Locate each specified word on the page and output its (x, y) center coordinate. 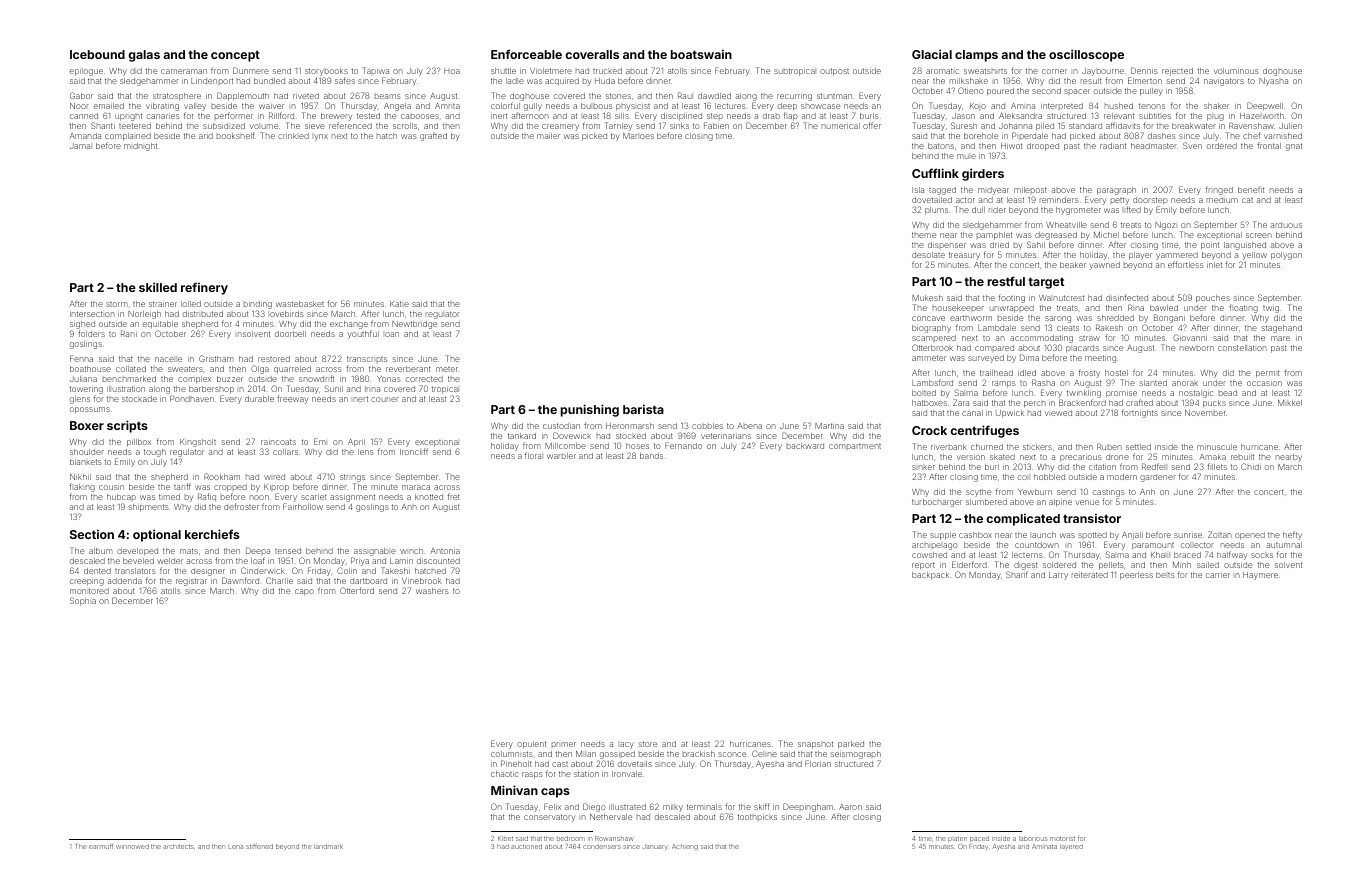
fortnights (1140, 413)
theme (924, 235)
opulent (531, 745)
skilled (158, 287)
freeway (292, 399)
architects (178, 846)
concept (235, 56)
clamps (976, 56)
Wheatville (1066, 225)
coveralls (592, 54)
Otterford (357, 590)
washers (432, 591)
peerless (1136, 576)
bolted (924, 393)
